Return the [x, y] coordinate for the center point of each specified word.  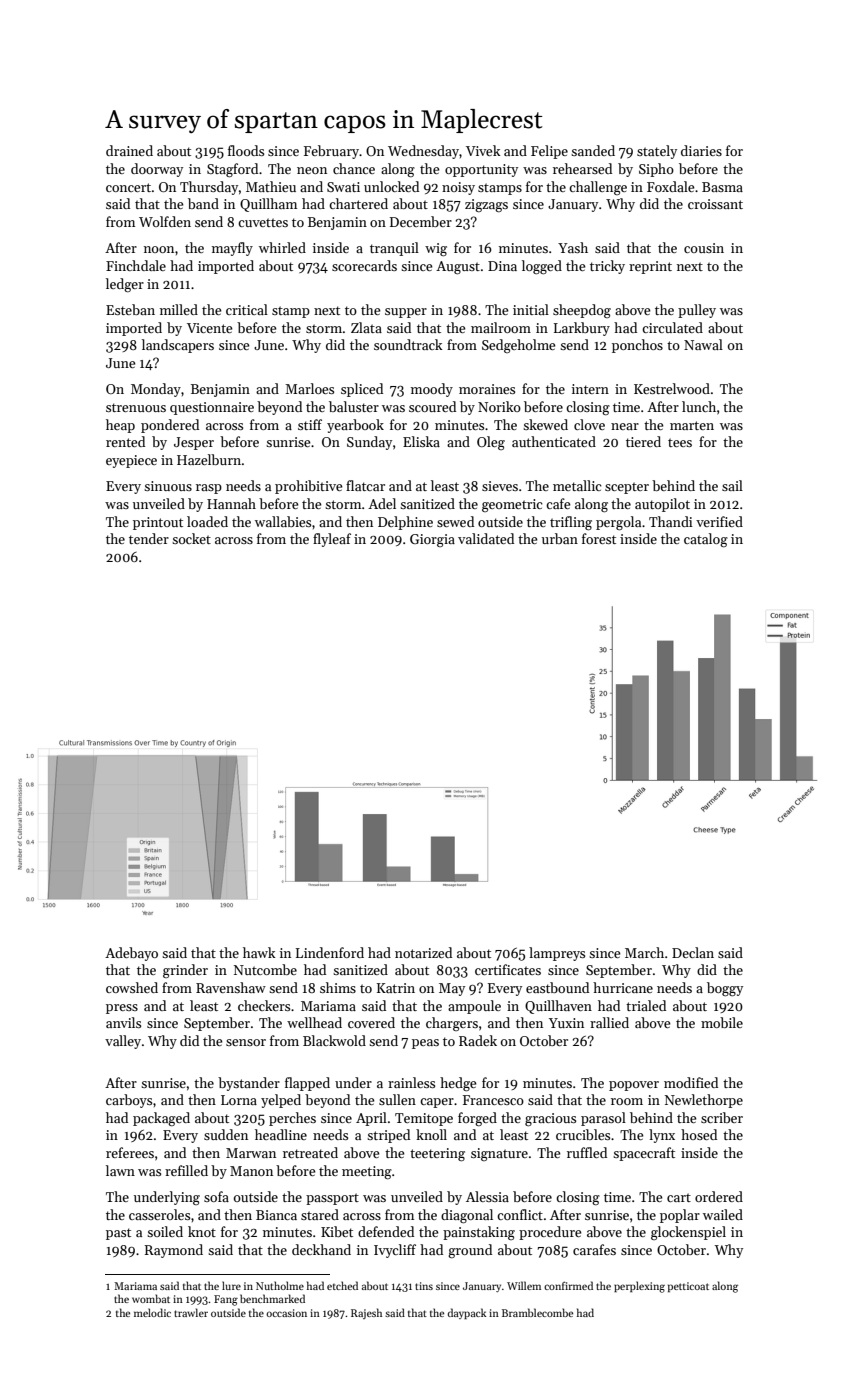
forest [599, 538]
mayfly [232, 249]
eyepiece [131, 461]
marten [692, 425]
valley [123, 1042]
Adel [382, 503]
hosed [699, 1134]
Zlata [366, 327]
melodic [152, 1312]
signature [499, 1154]
